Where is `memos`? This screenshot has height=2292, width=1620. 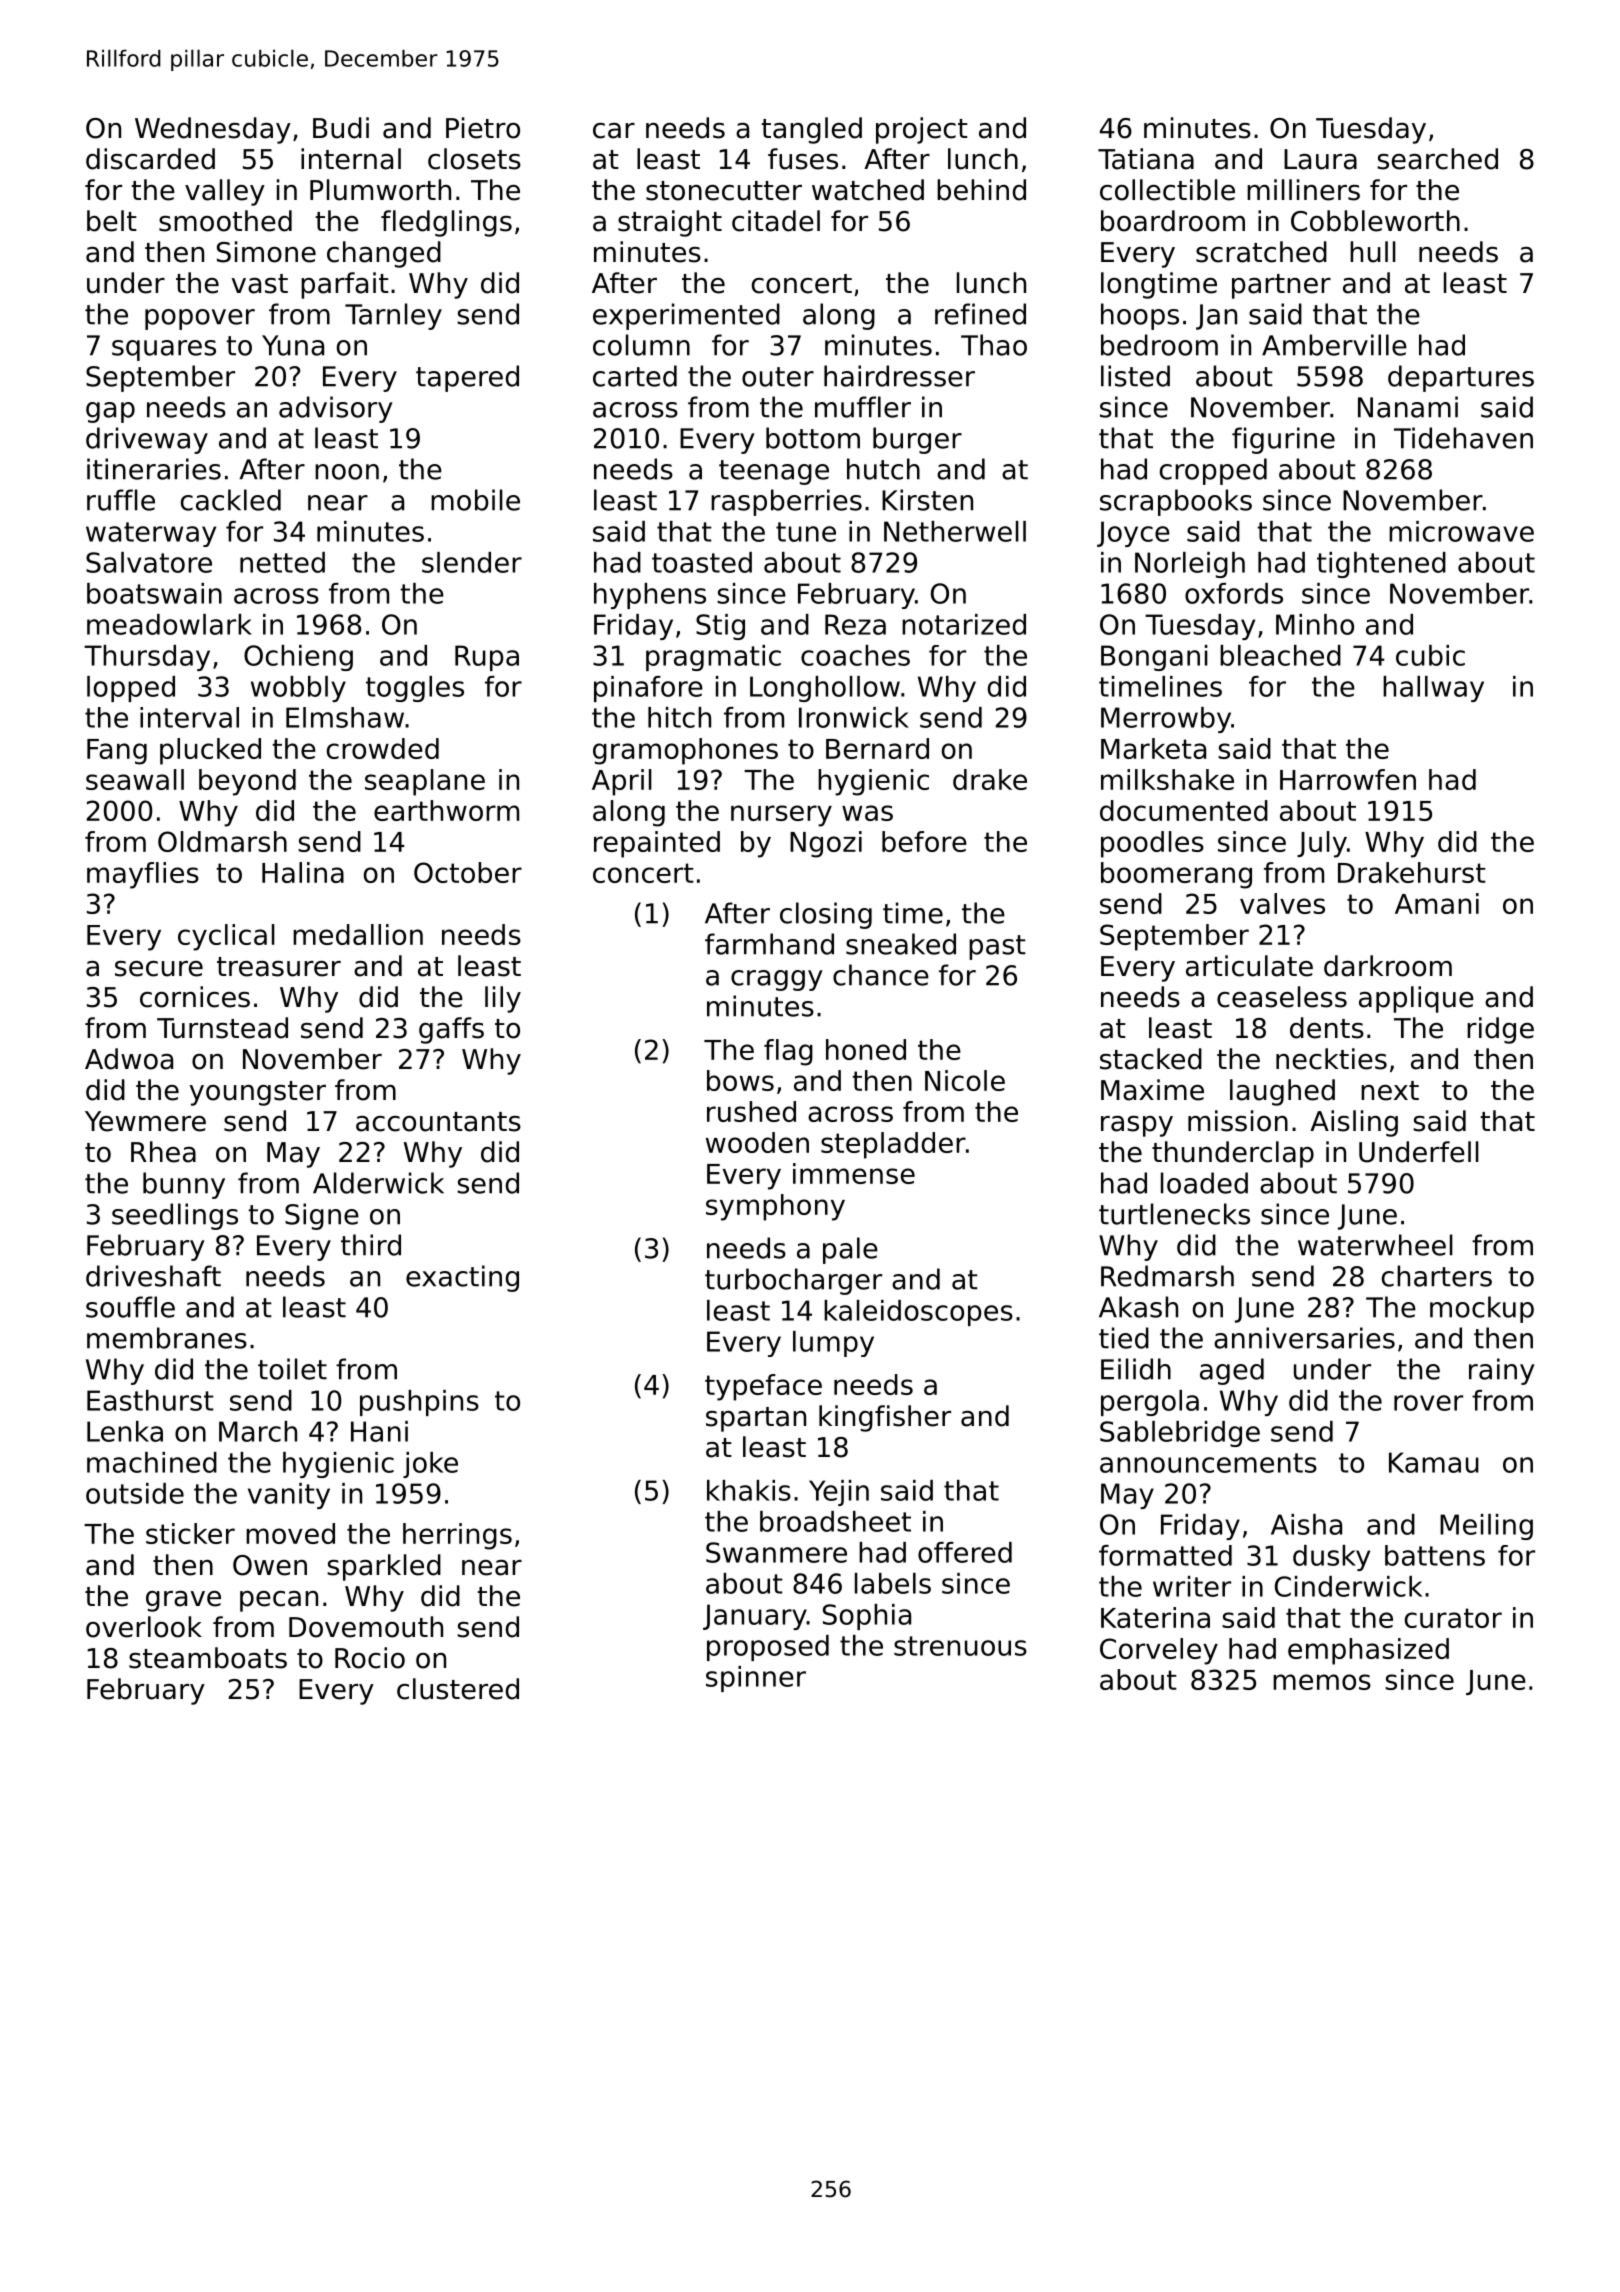
memos is located at coordinates (1322, 1682).
